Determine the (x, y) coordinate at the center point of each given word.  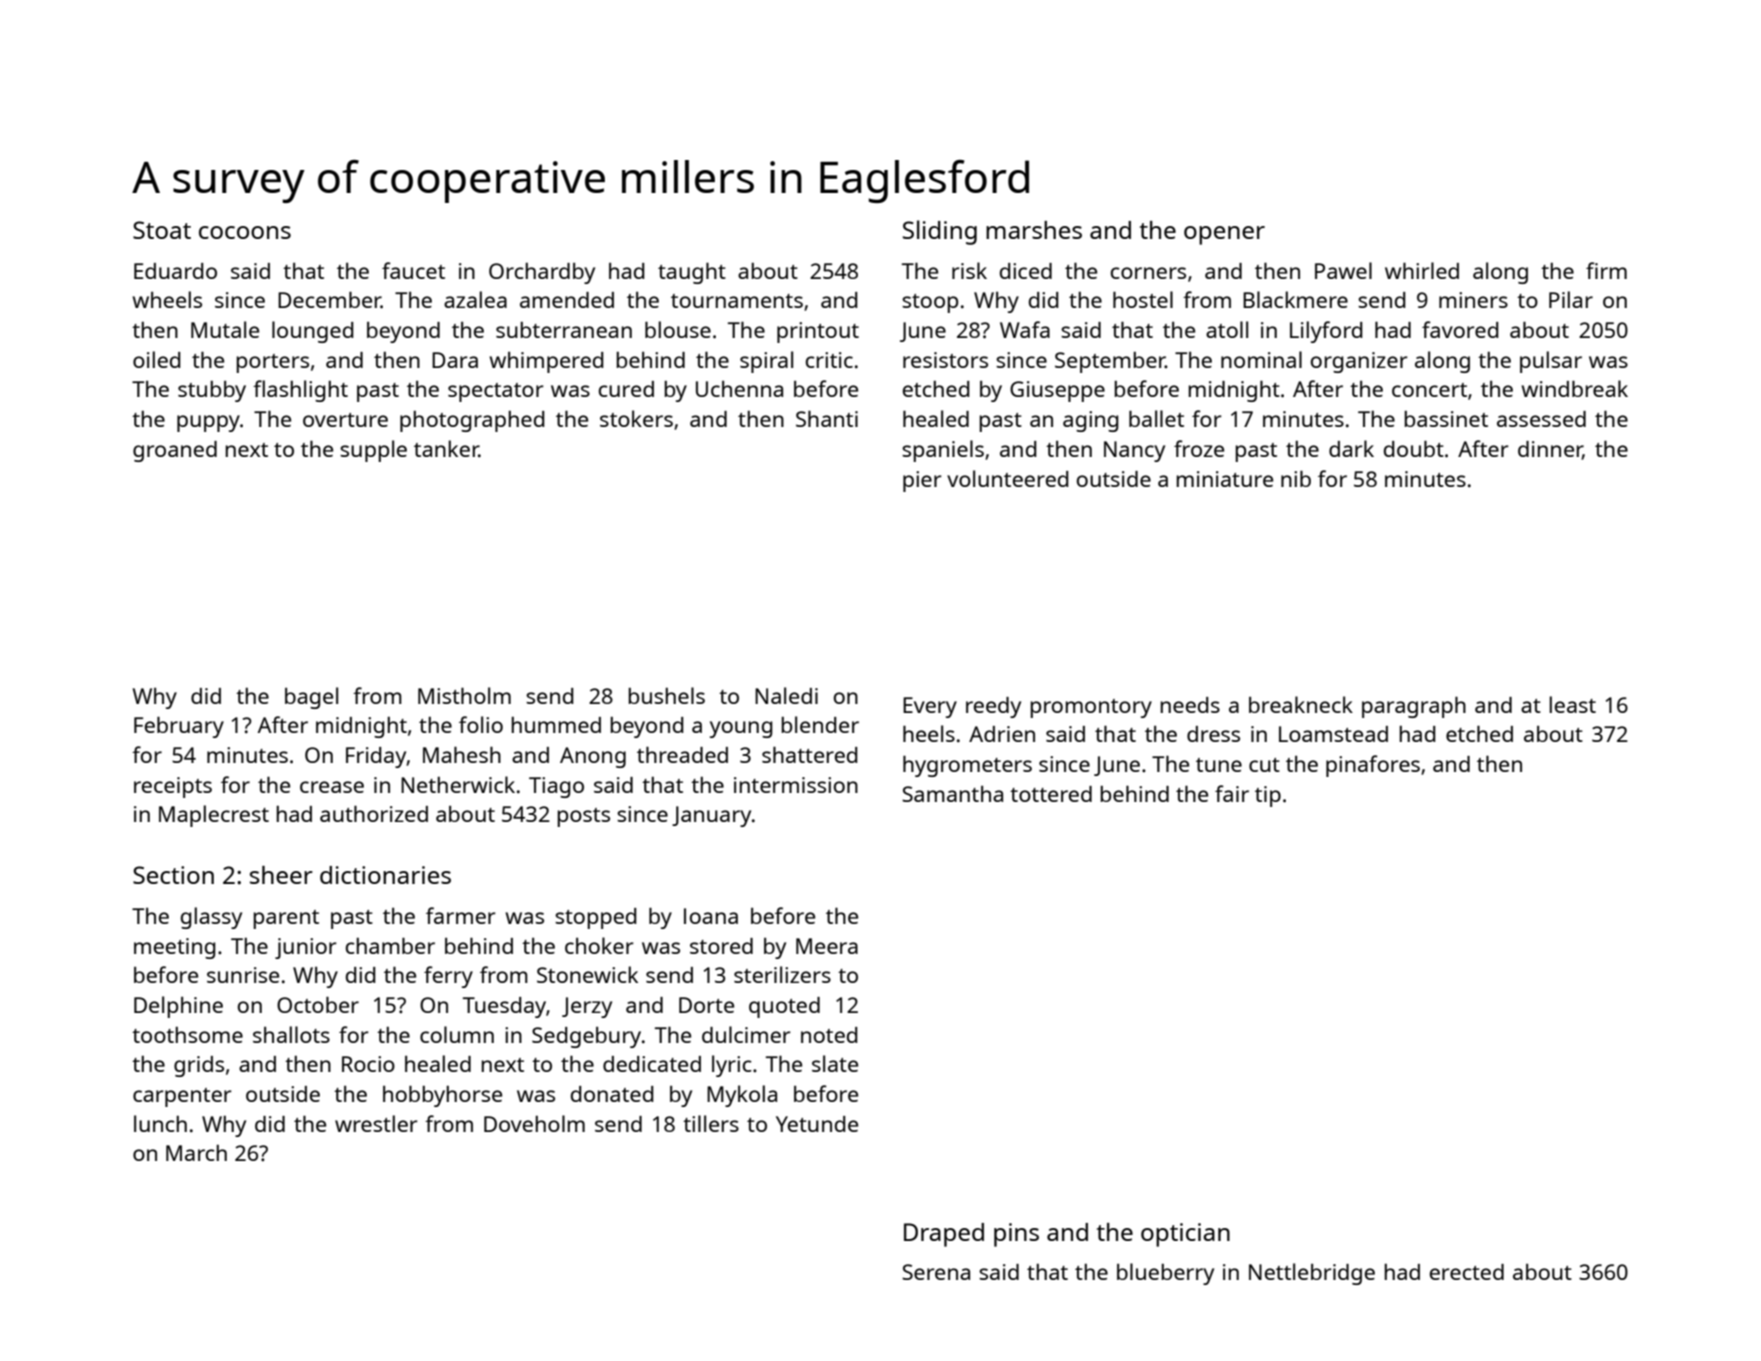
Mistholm (464, 695)
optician (1185, 1235)
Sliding (940, 232)
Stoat (162, 230)
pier (922, 481)
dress (1213, 734)
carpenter (182, 1097)
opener (1224, 235)
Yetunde (817, 1124)
